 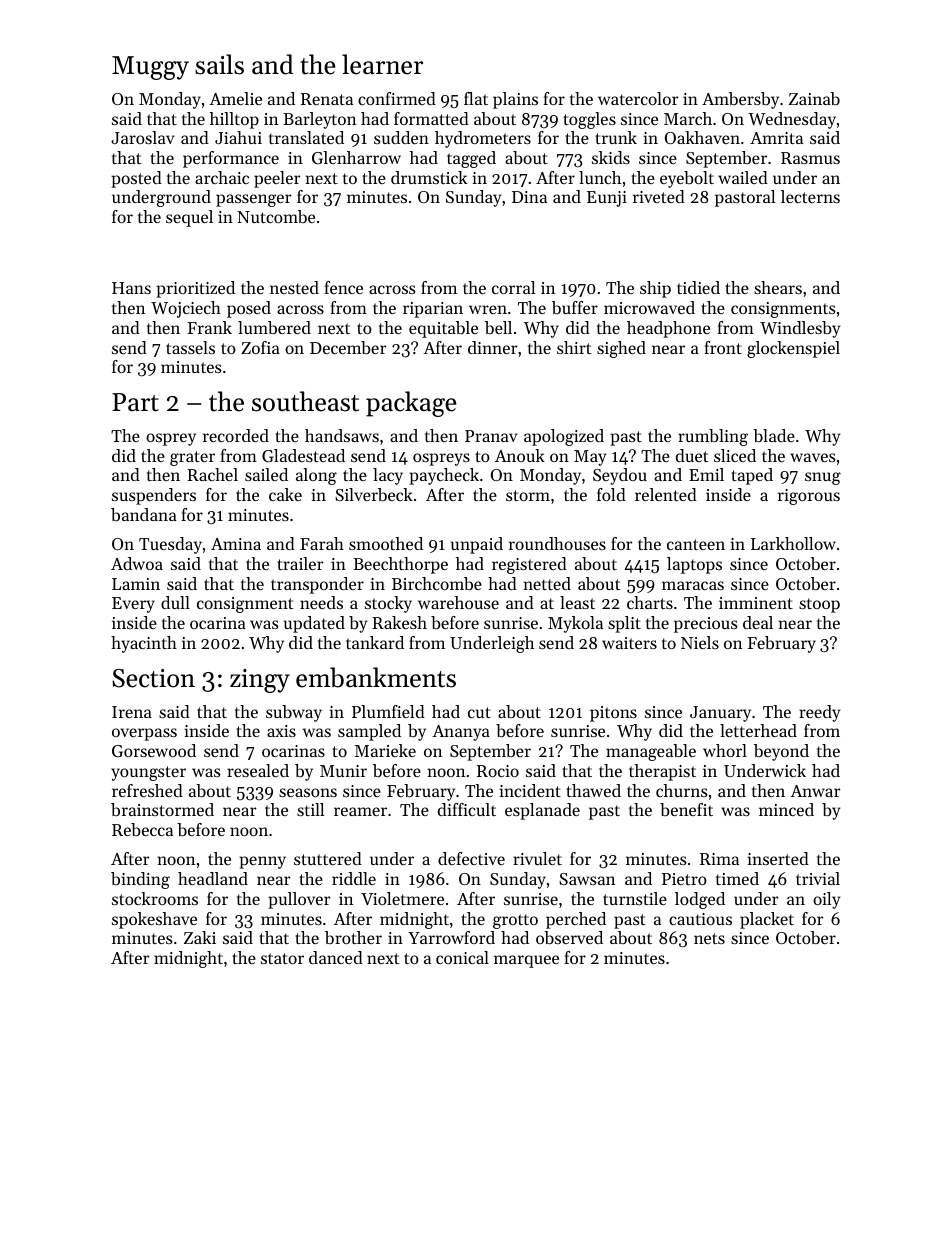 What do you see at coordinates (150, 68) in the document?
I see `Muggy` at bounding box center [150, 68].
